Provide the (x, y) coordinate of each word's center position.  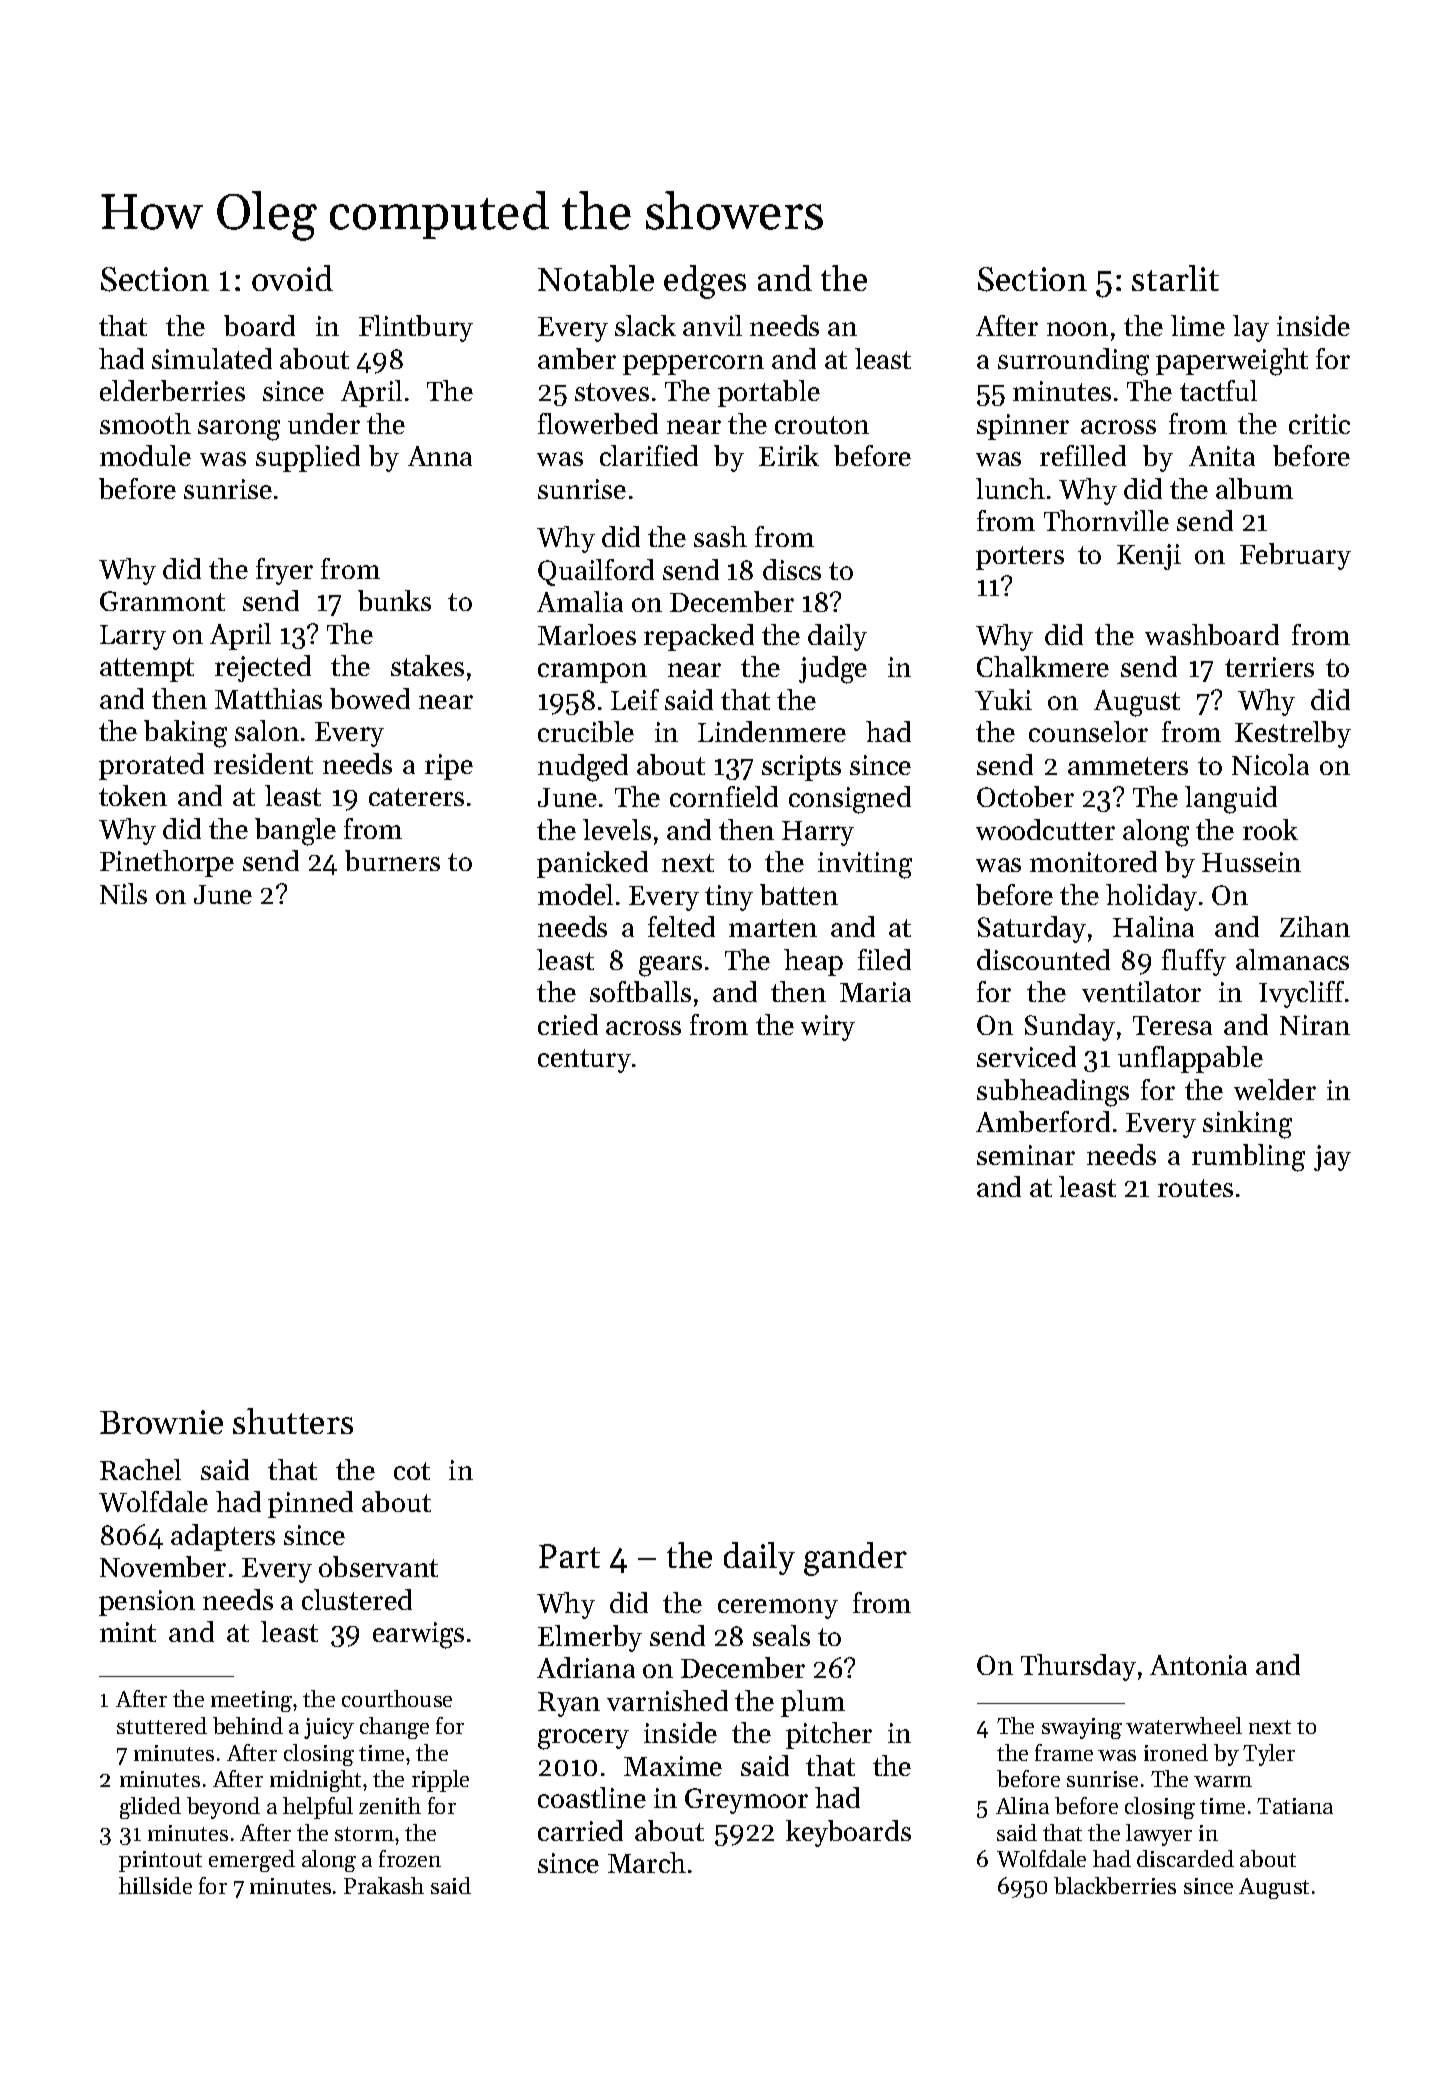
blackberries (1115, 1885)
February (1295, 556)
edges (705, 282)
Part (569, 1556)
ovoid (292, 278)
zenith (390, 1805)
